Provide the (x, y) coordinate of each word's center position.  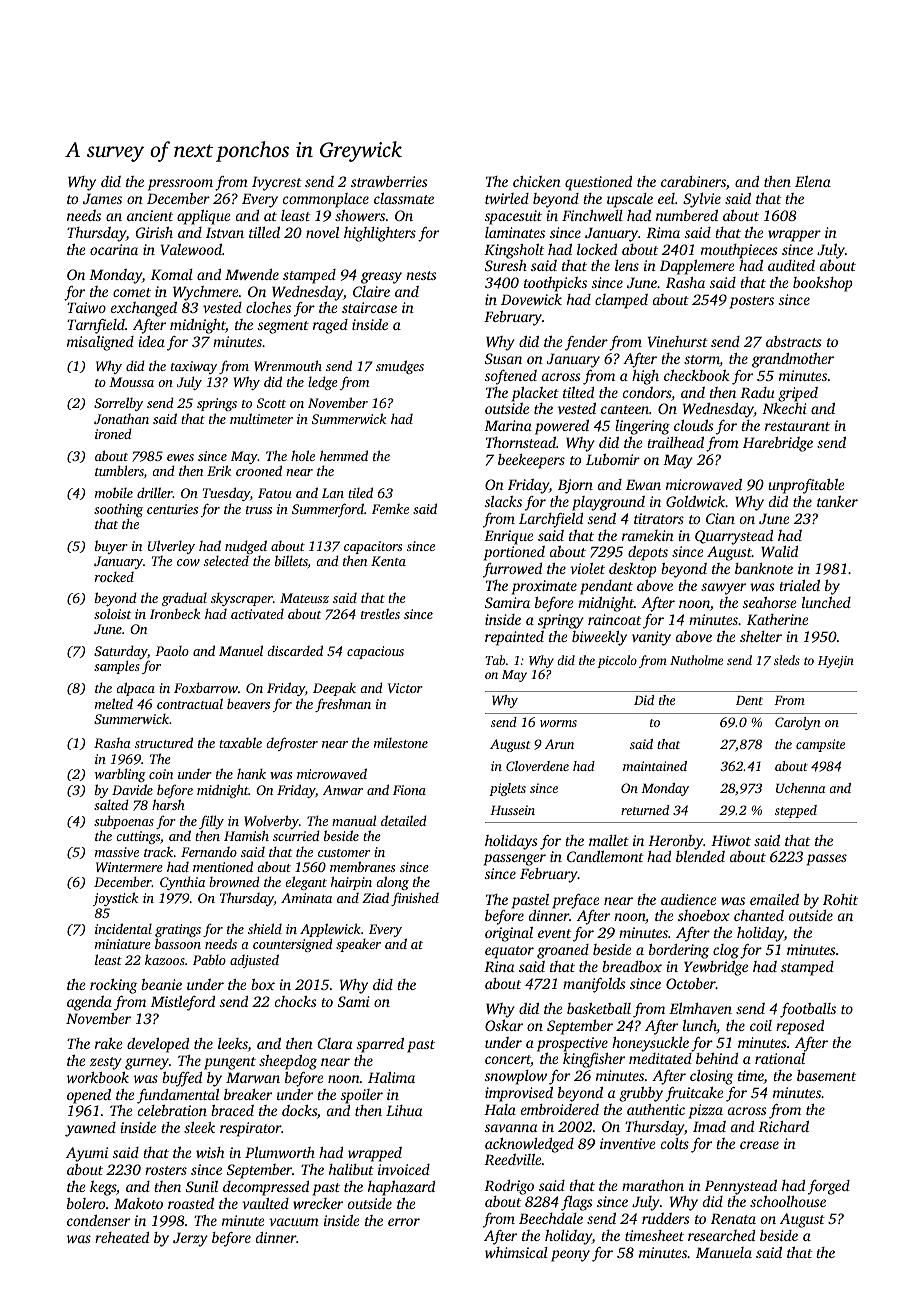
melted (114, 703)
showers (360, 215)
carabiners (693, 181)
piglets (507, 789)
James (102, 198)
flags (576, 1203)
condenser (98, 1220)
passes (827, 860)
